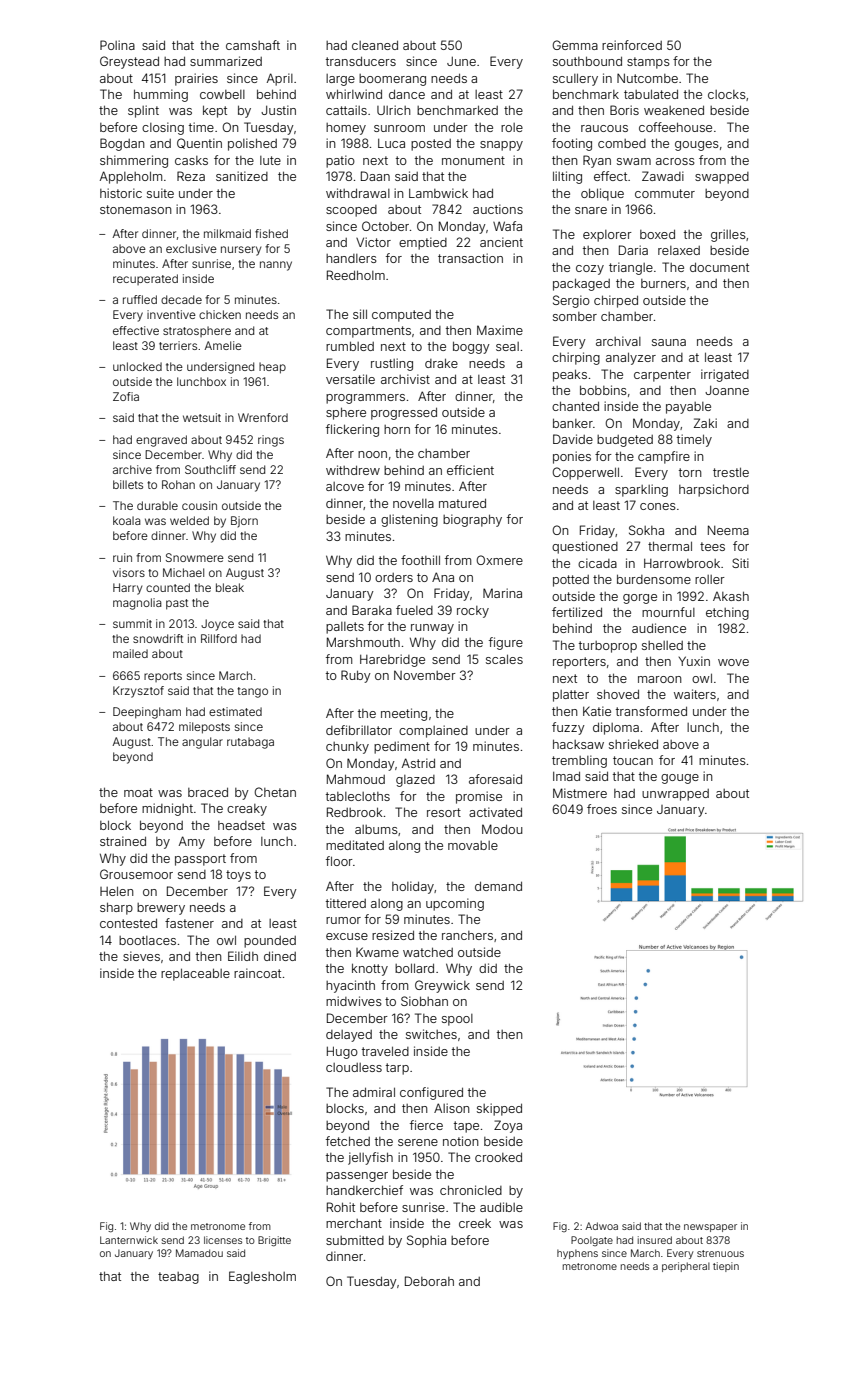 The image size is (849, 1400). I want to click on defibrillator, so click(359, 730).
